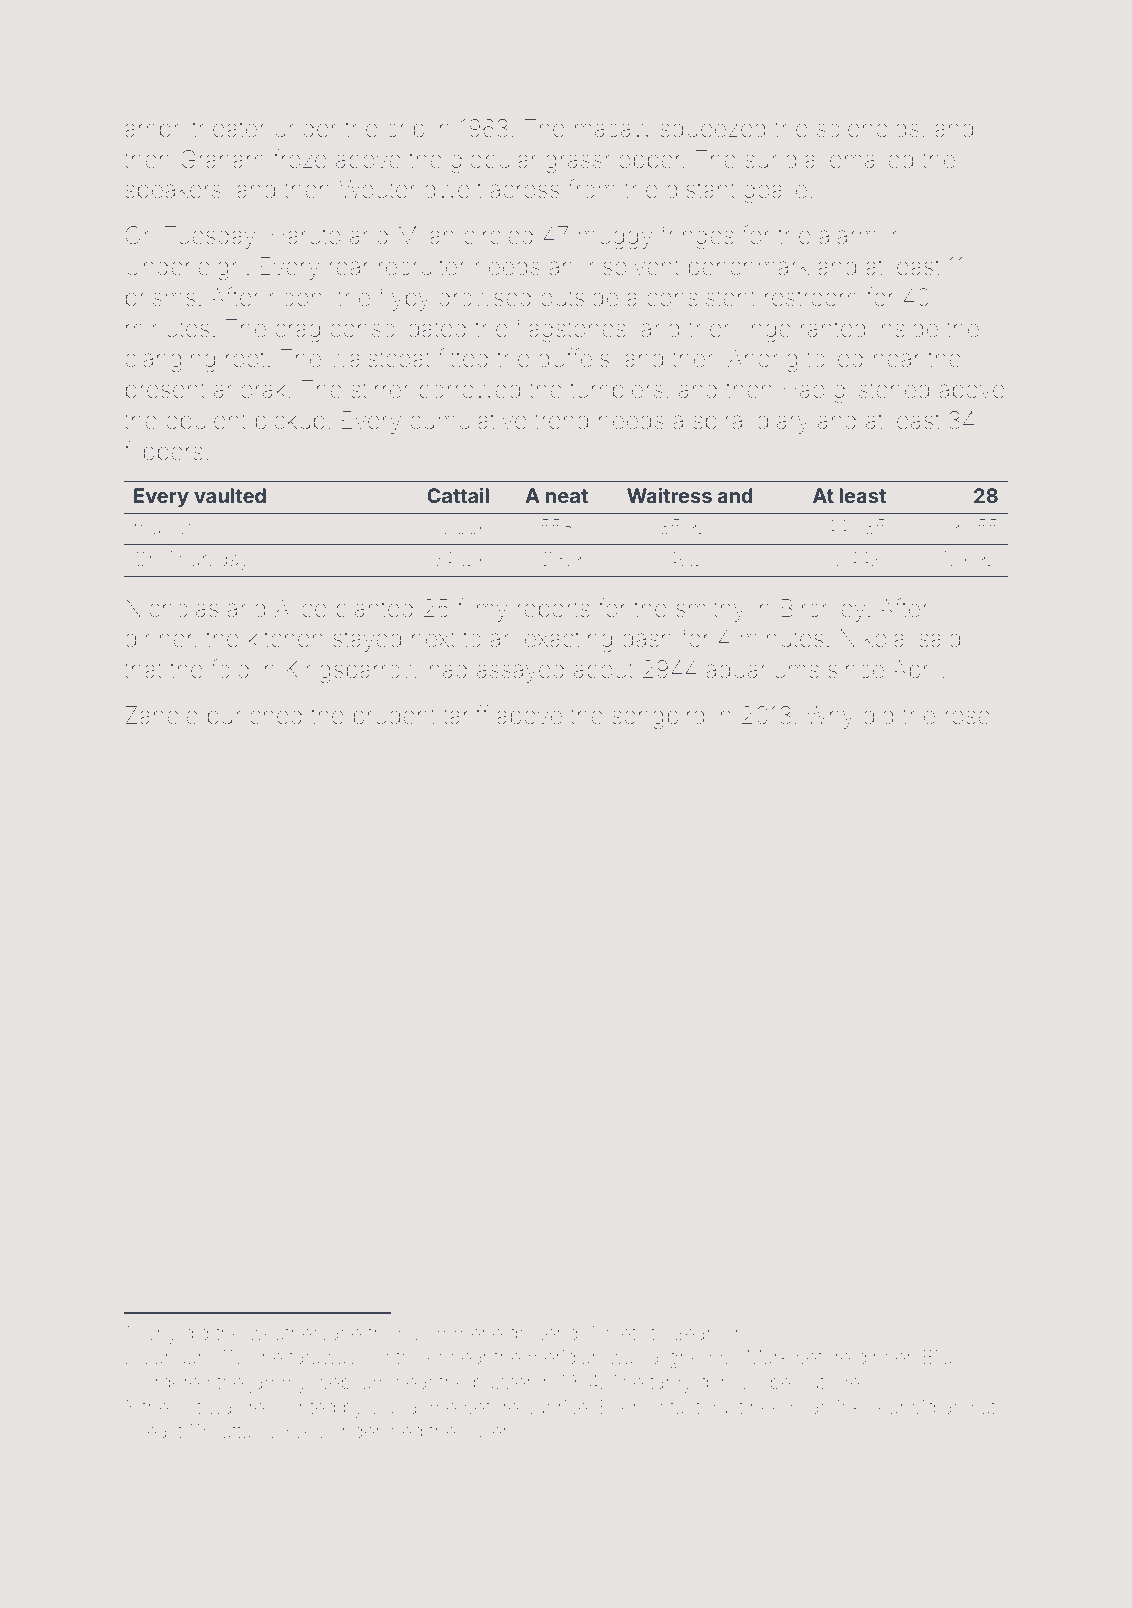  What do you see at coordinates (222, 159) in the screenshot?
I see `Graham` at bounding box center [222, 159].
